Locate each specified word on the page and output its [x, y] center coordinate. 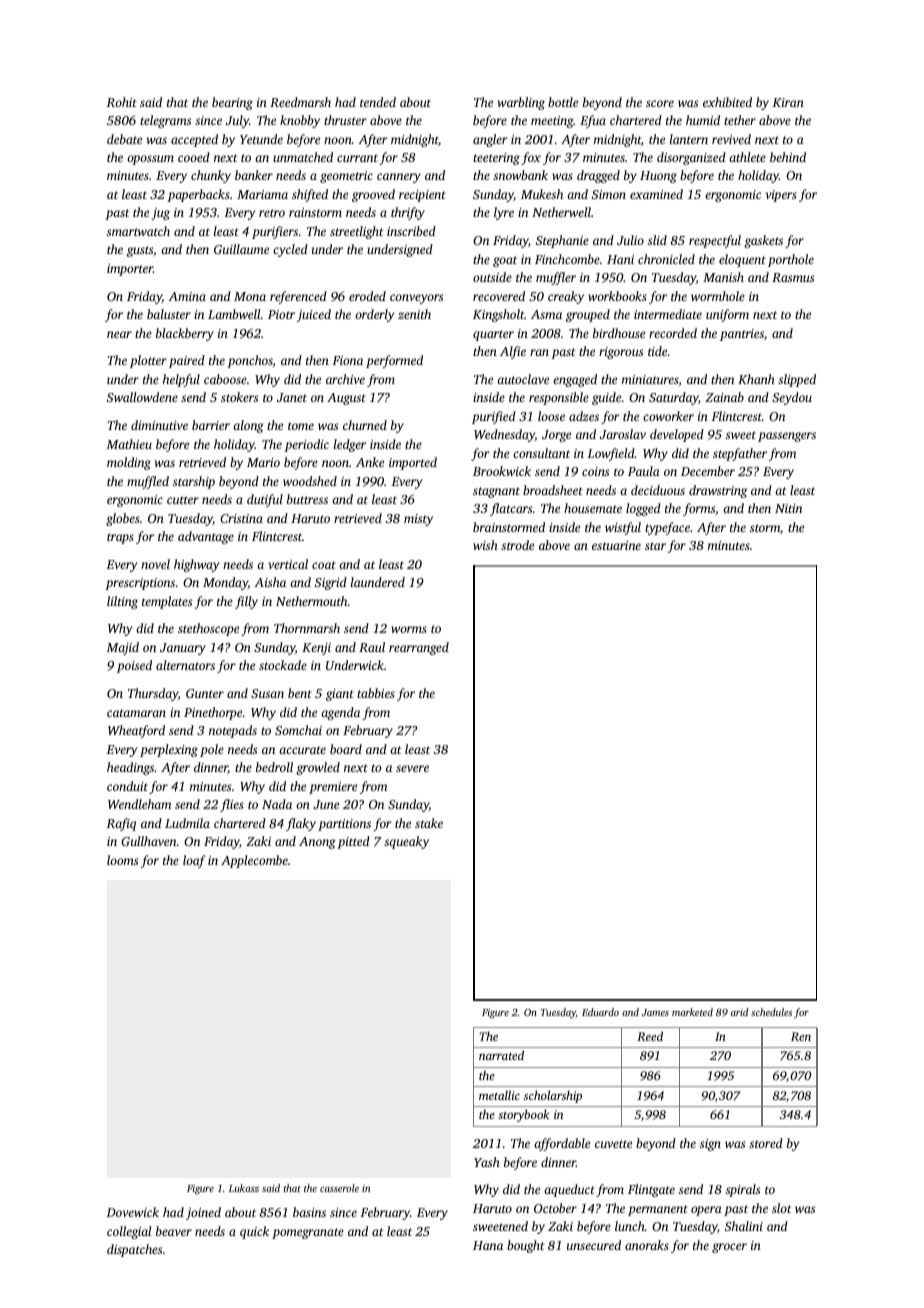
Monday [225, 583]
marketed [692, 1012]
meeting [552, 122]
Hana [488, 1245]
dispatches [134, 1250]
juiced [314, 315]
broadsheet [553, 490]
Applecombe [254, 861]
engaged [575, 380]
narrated [501, 1055]
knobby [300, 121]
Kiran [788, 102]
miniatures [650, 379]
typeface [667, 528]
